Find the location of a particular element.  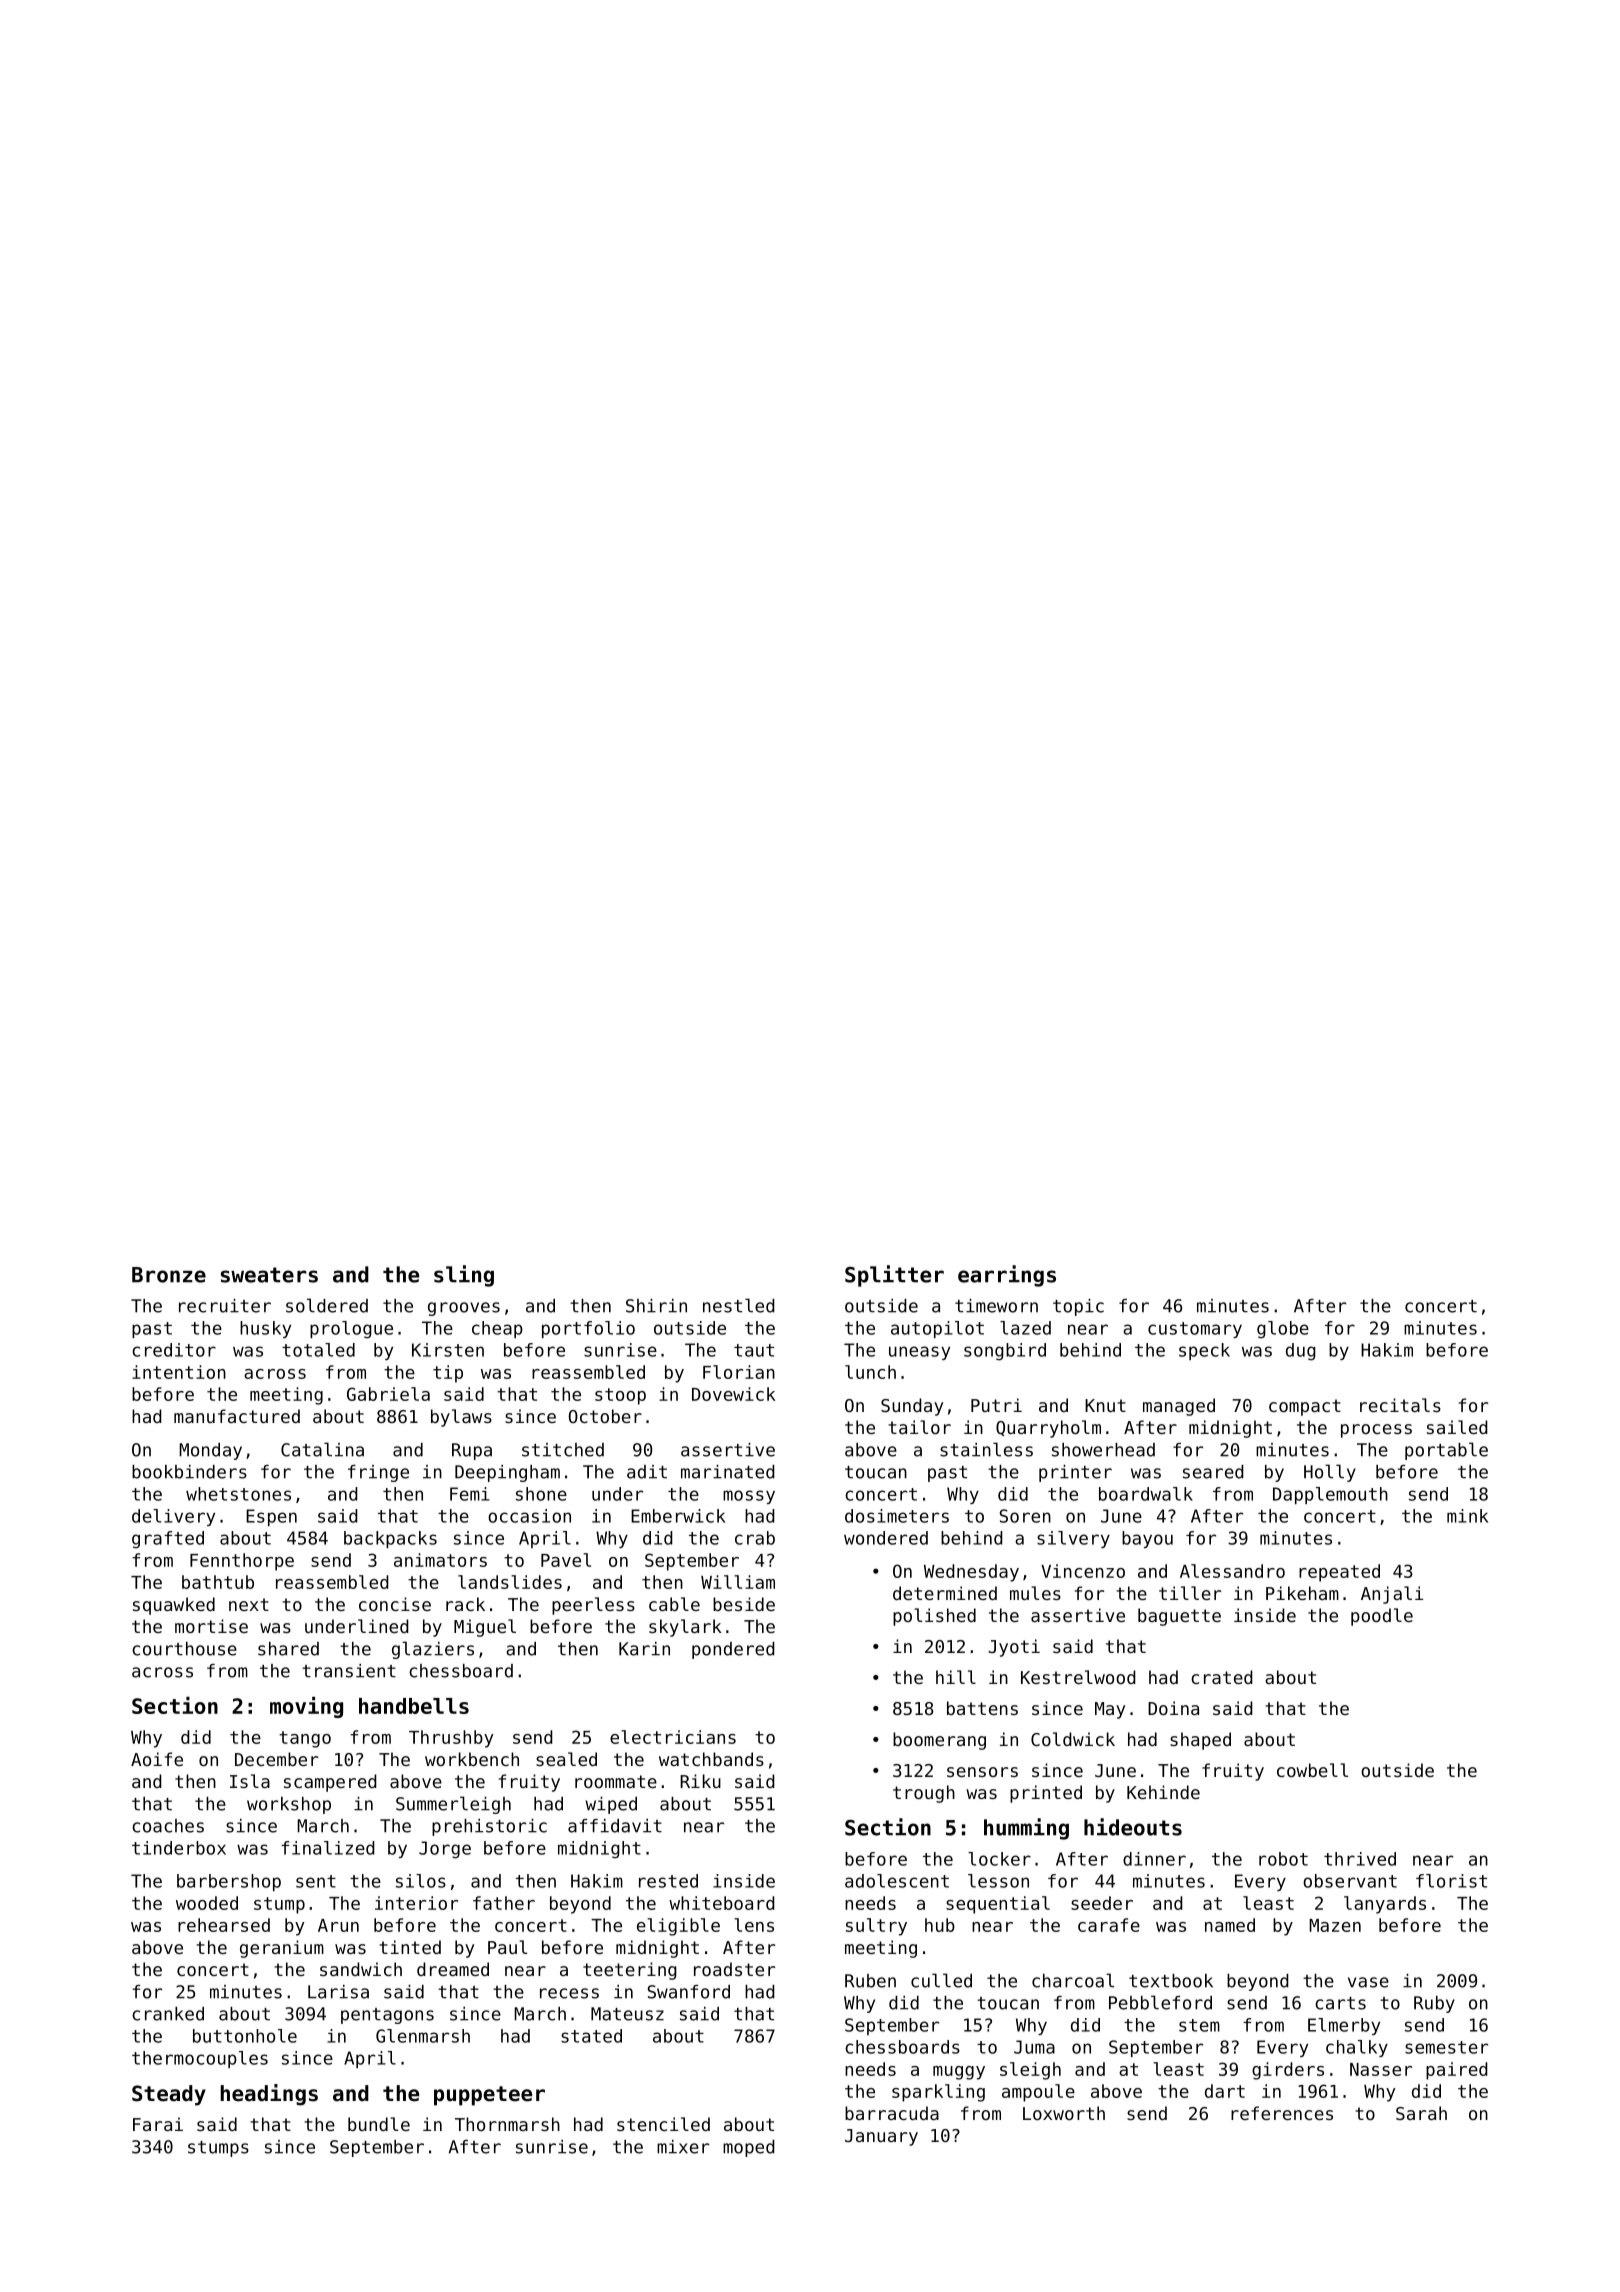

whetstones is located at coordinates (238, 1494).
